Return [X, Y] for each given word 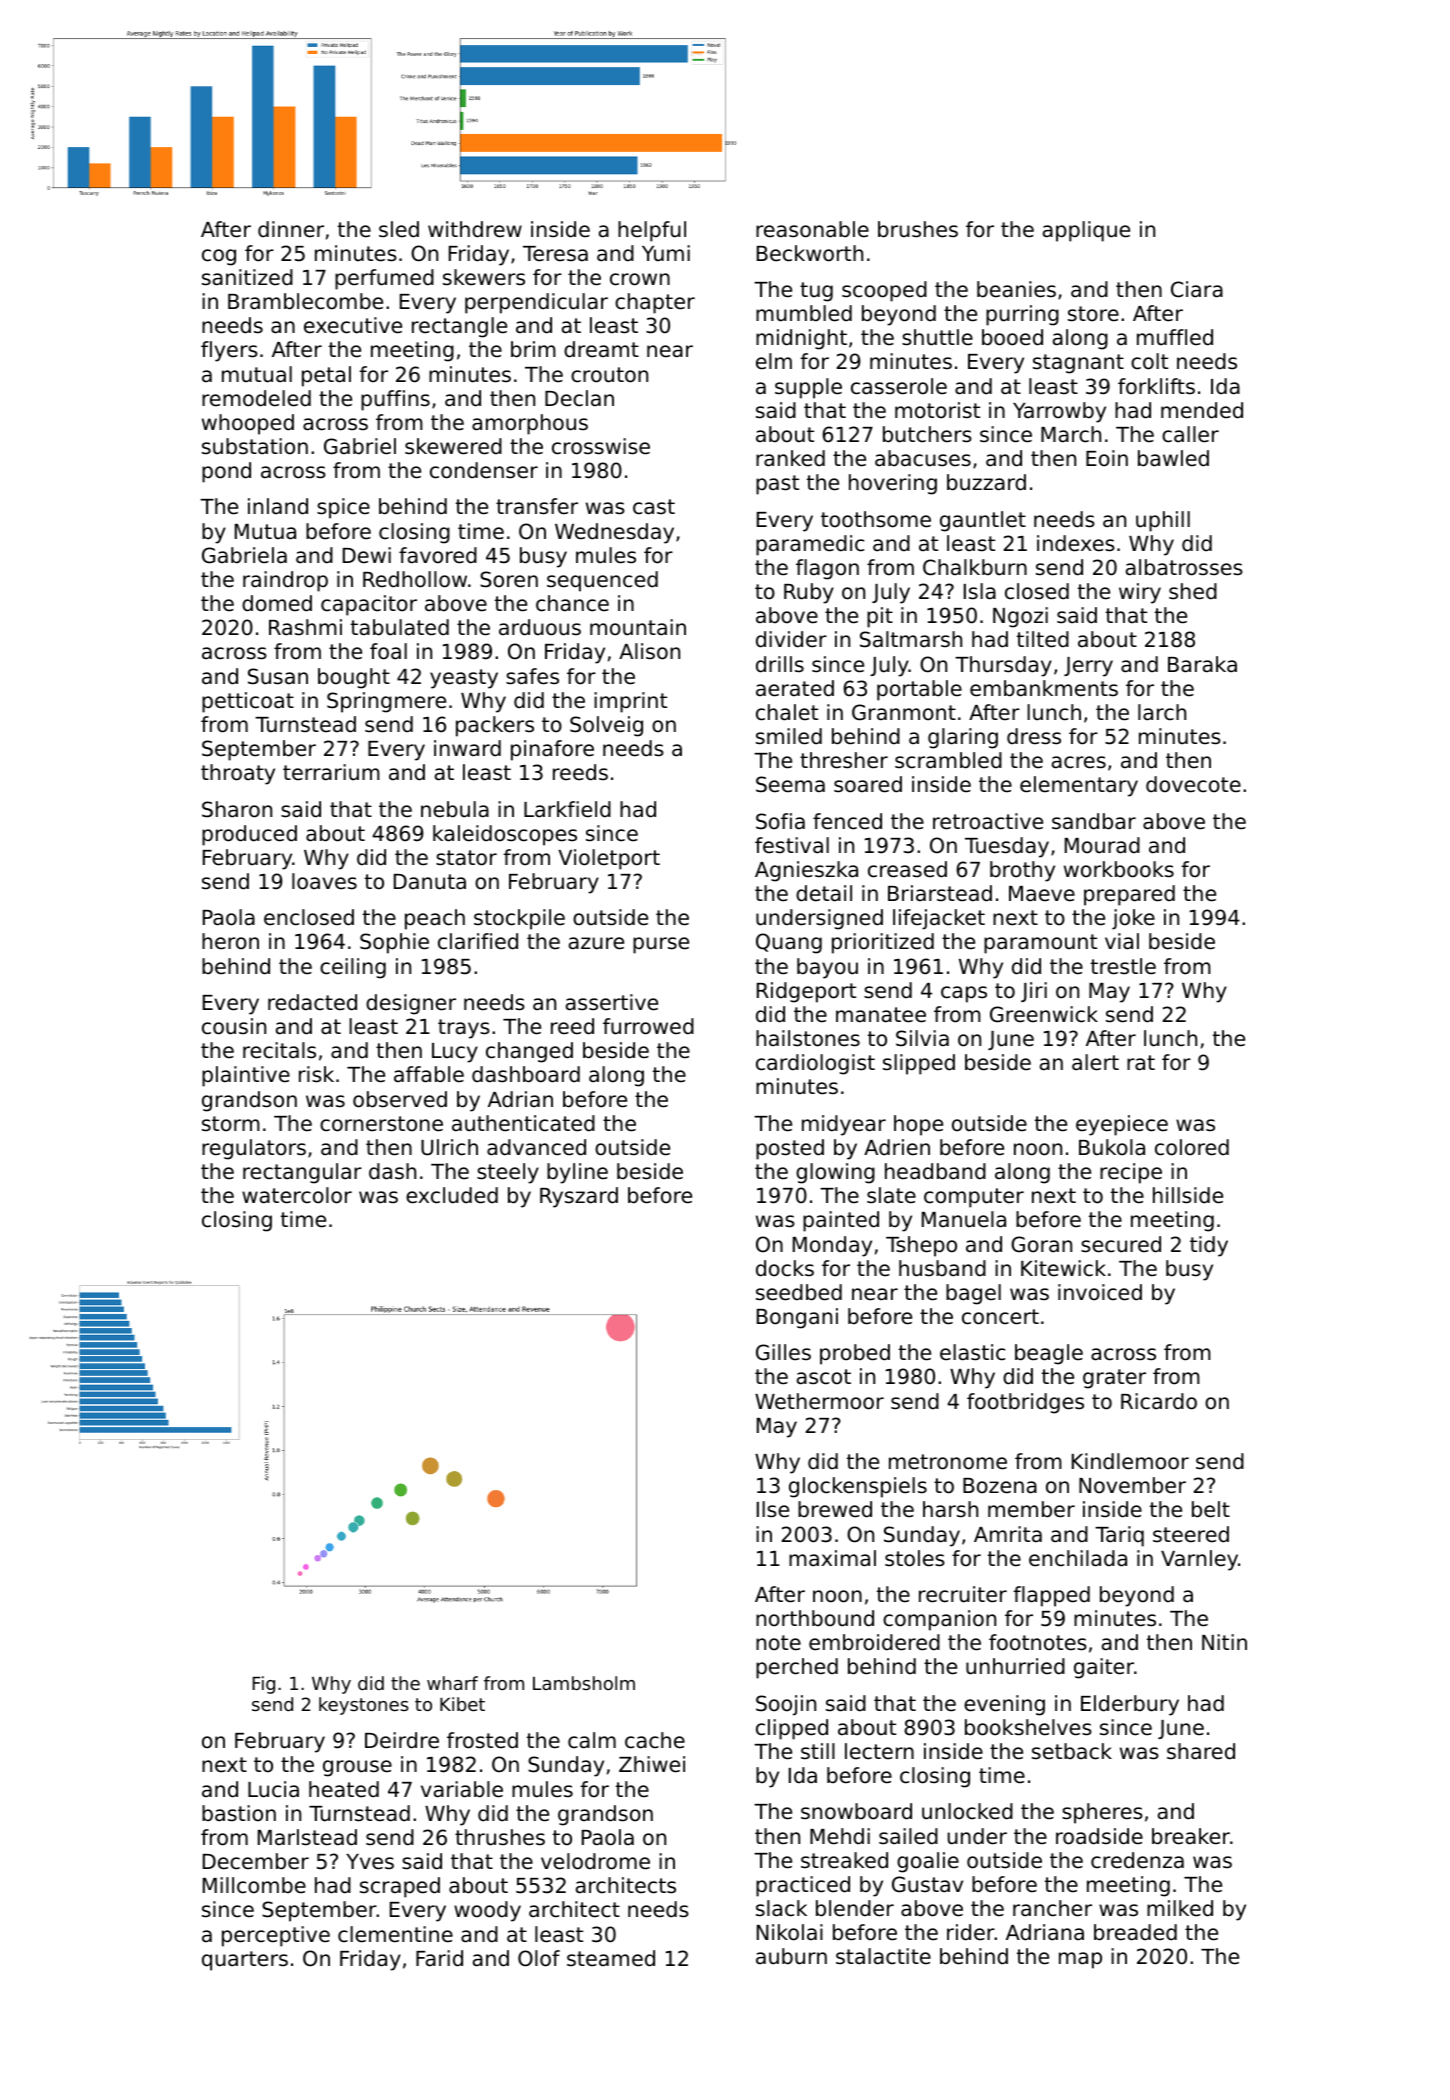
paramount [1040, 944]
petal [326, 376]
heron [230, 941]
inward [467, 748]
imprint [630, 702]
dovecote [1193, 784]
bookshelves [1028, 1727]
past [777, 485]
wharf [452, 1683]
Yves [370, 1862]
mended [1202, 410]
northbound [815, 1618]
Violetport [609, 859]
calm [592, 1740]
